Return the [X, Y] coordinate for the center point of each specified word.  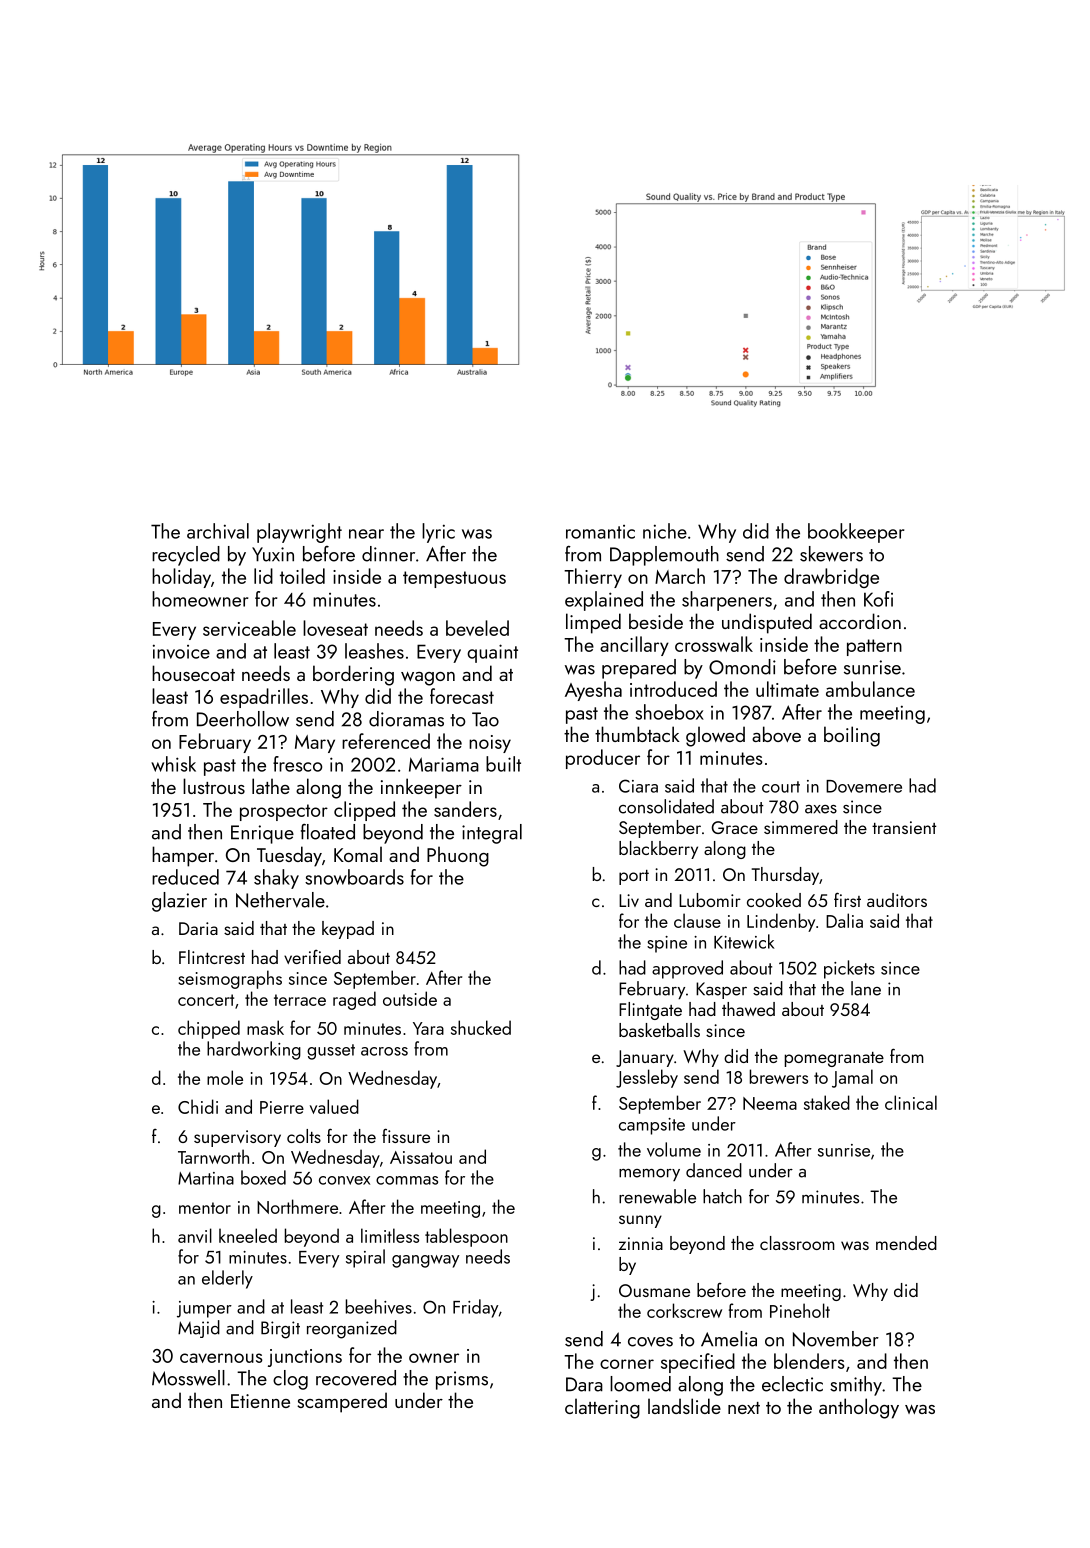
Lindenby [781, 922]
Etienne [260, 1401]
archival [218, 531]
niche [665, 531]
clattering [602, 1408]
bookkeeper [856, 533]
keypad [348, 930]
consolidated [666, 806]
